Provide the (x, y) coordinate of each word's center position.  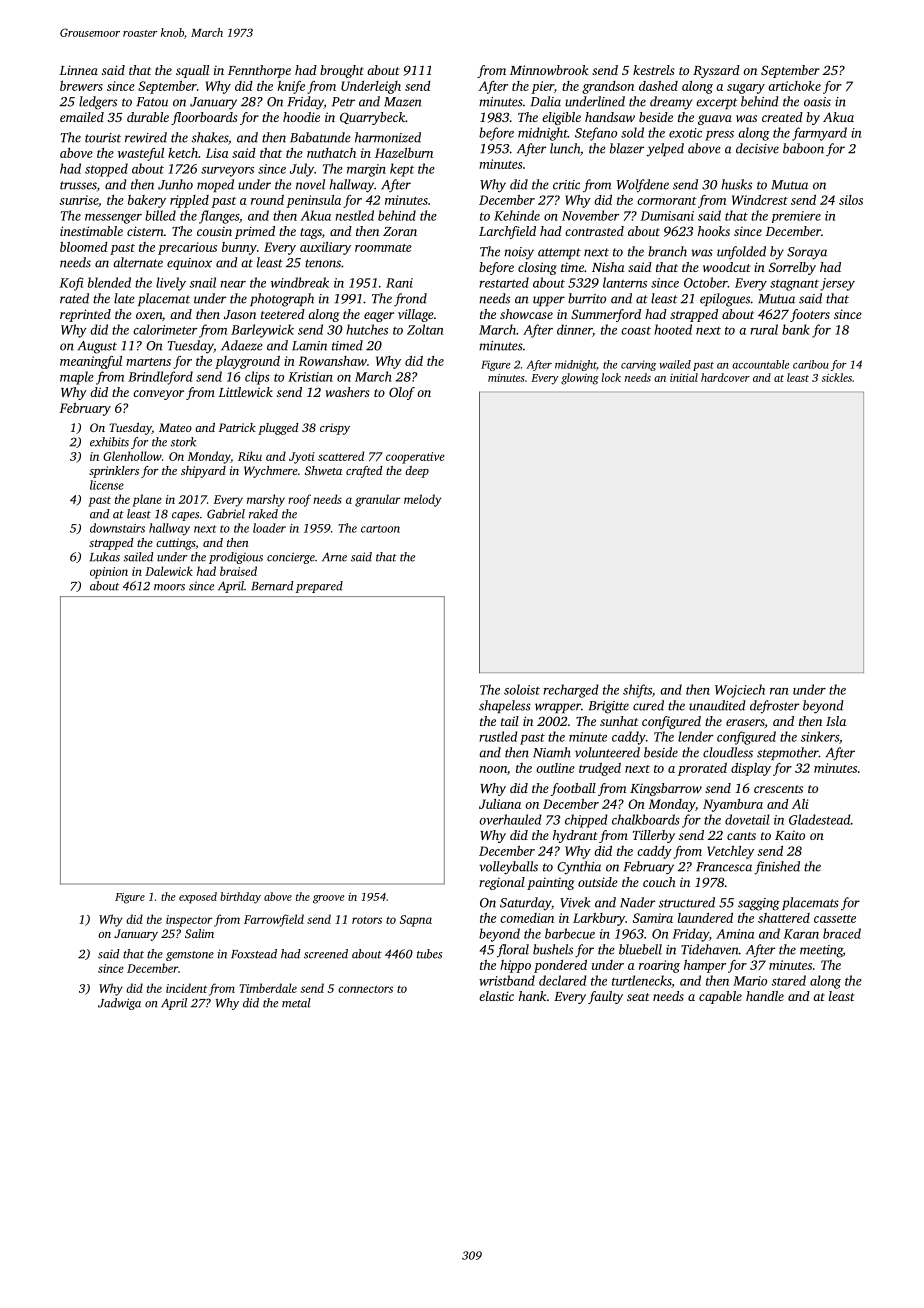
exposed (198, 898)
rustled (498, 736)
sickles (837, 377)
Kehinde (517, 215)
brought (342, 71)
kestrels (654, 70)
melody (422, 500)
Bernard (272, 586)
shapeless (505, 706)
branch (667, 251)
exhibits (109, 442)
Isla (836, 721)
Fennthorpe (259, 71)
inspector (189, 921)
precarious (187, 248)
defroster (774, 707)
